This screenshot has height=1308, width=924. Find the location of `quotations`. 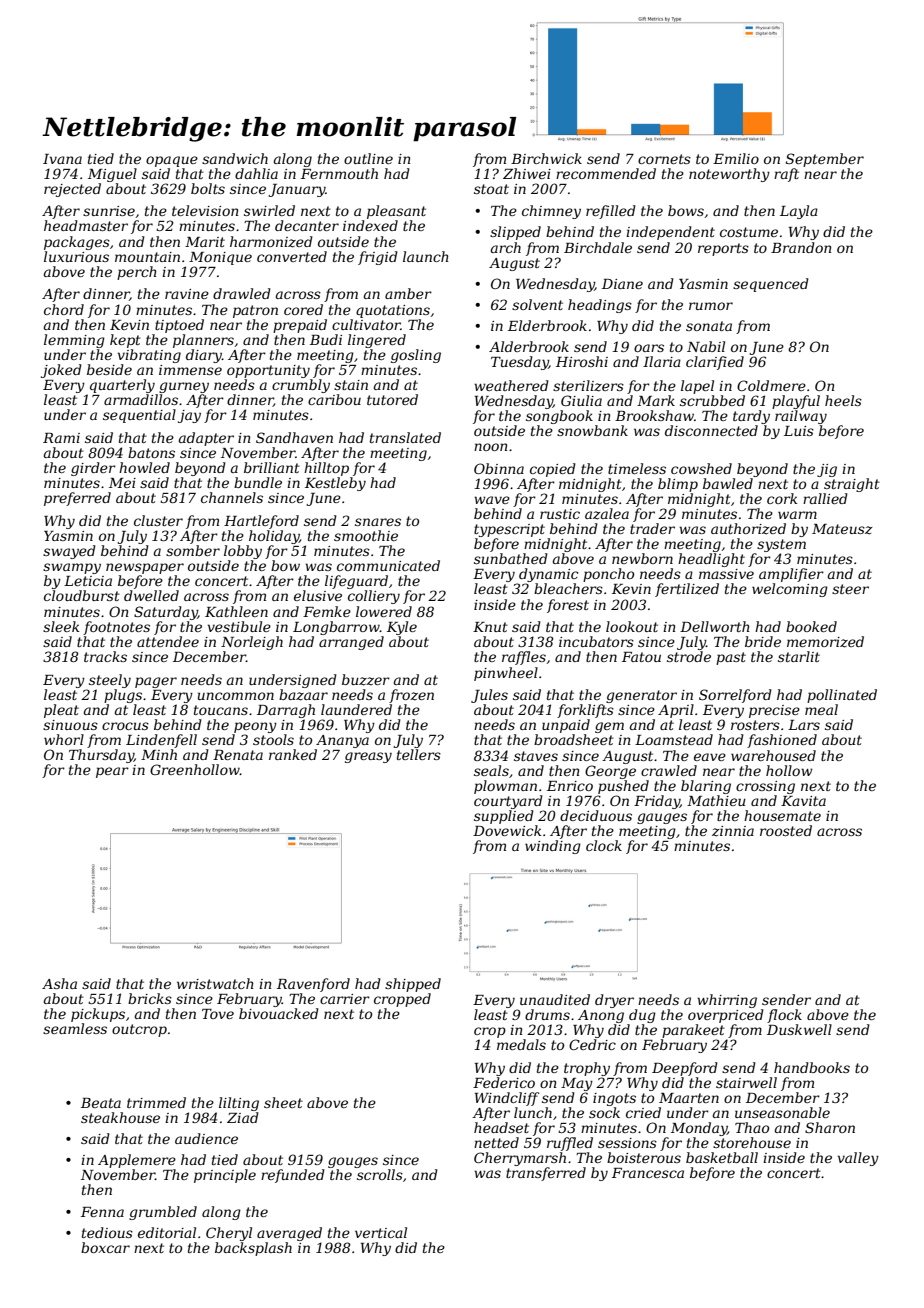

quotations is located at coordinates (393, 311).
